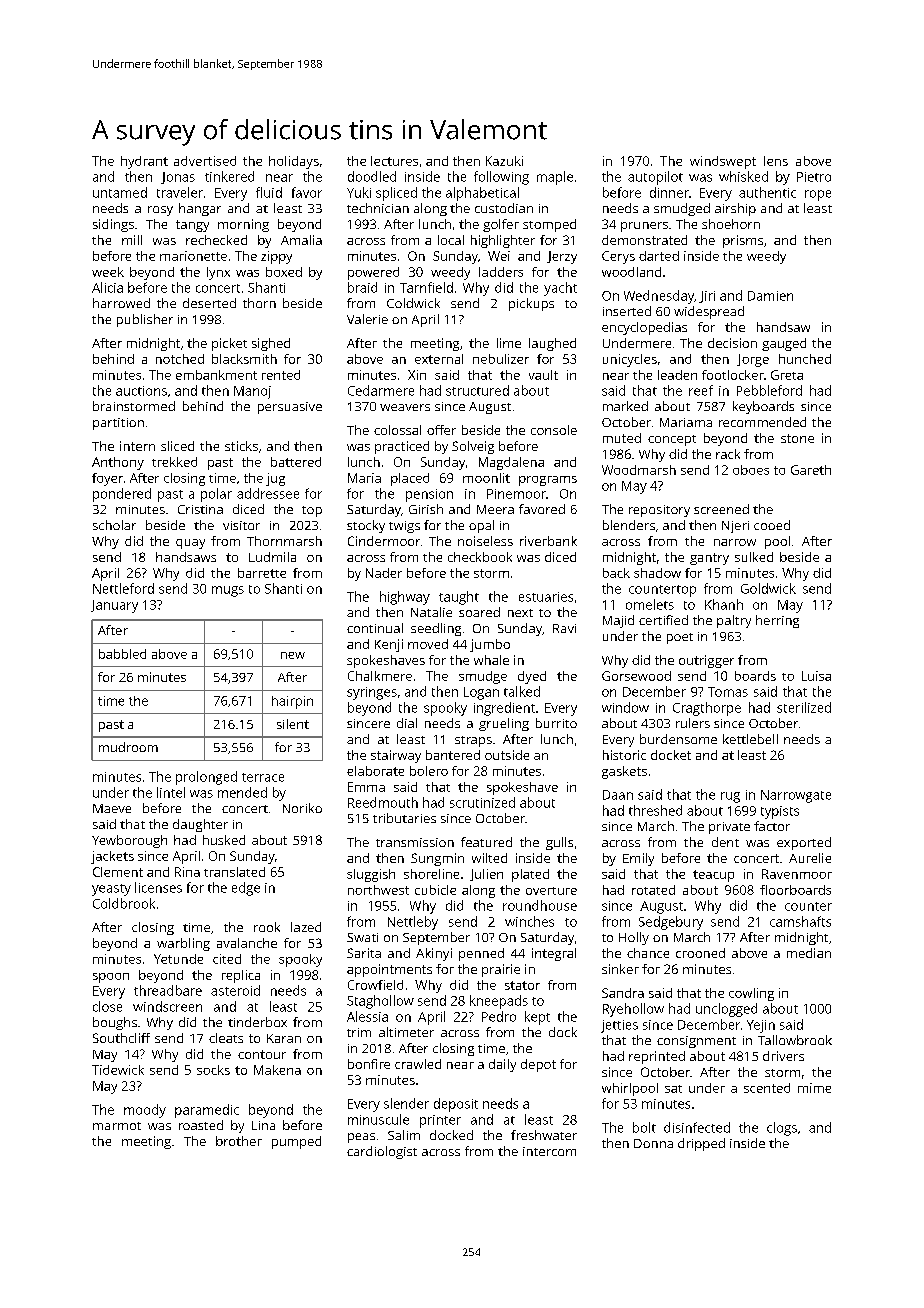 Image resolution: width=924 pixels, height=1308 pixels. What do you see at coordinates (809, 953) in the image?
I see `median` at bounding box center [809, 953].
